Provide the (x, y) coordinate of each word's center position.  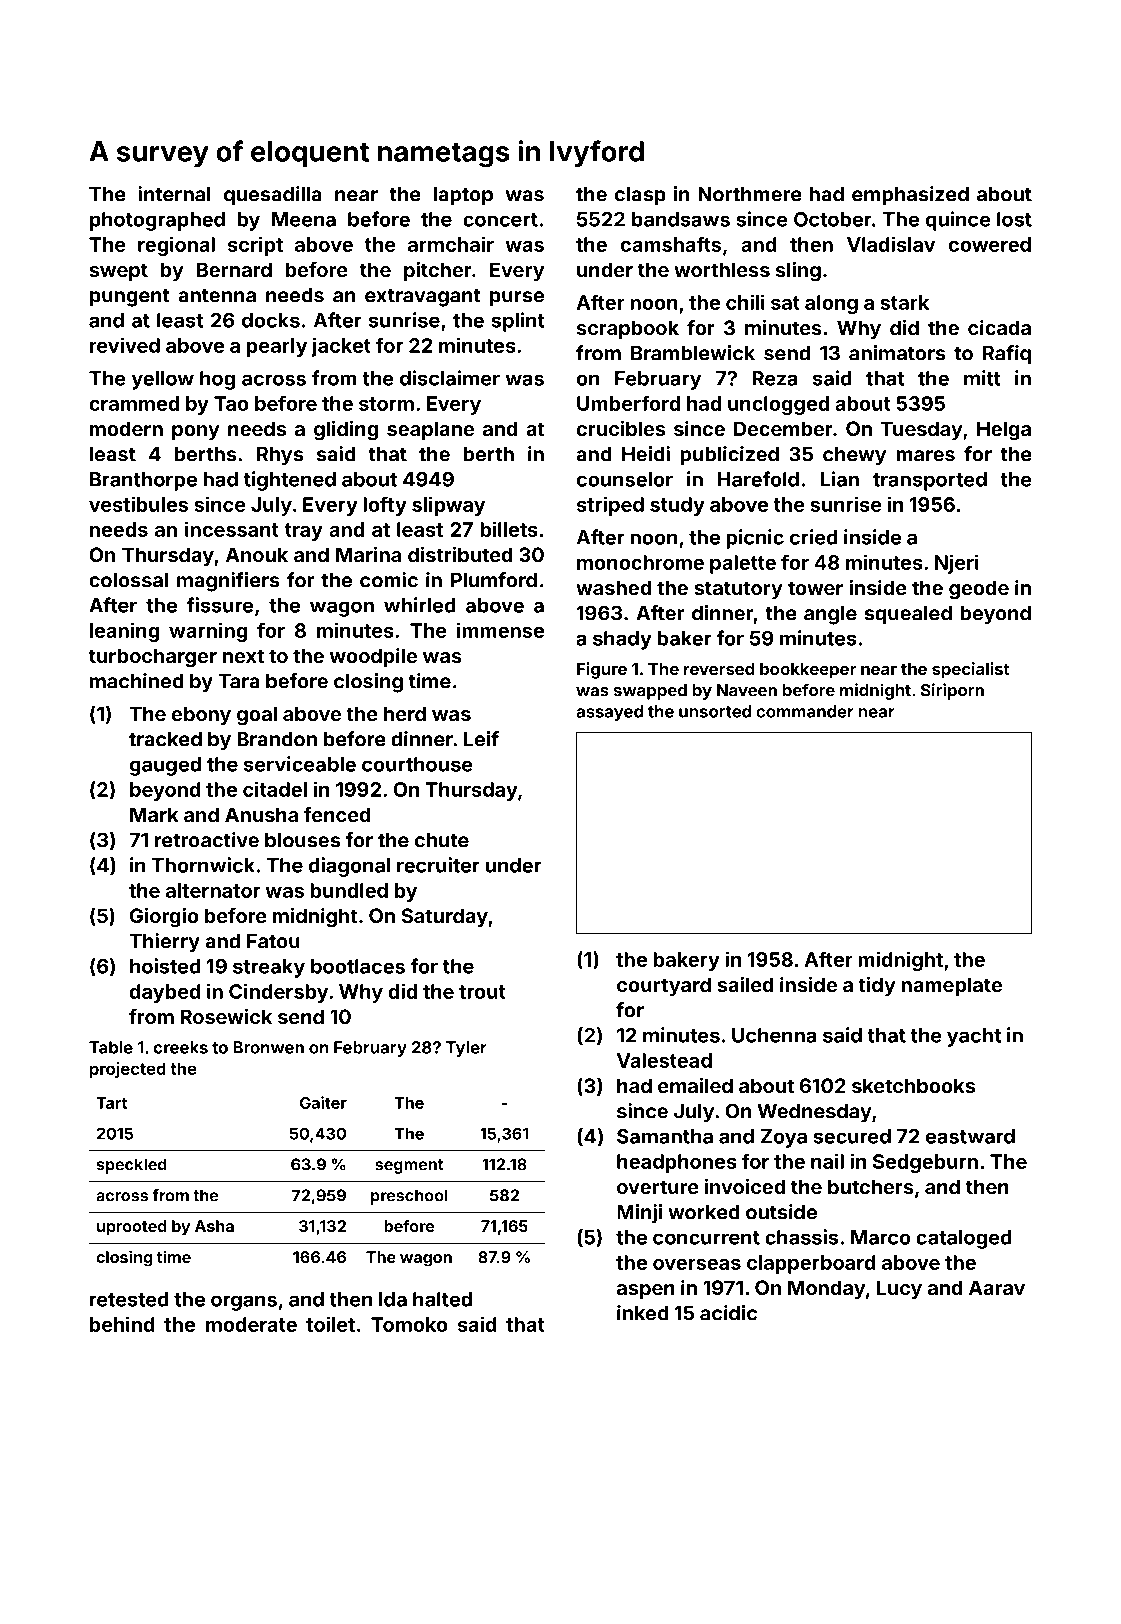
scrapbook (628, 329)
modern (126, 428)
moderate (251, 1324)
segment (409, 1166)
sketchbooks (913, 1085)
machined (137, 681)
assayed (609, 713)
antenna (217, 296)
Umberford (628, 403)
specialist (970, 670)
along (831, 304)
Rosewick (226, 1016)
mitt (982, 378)
